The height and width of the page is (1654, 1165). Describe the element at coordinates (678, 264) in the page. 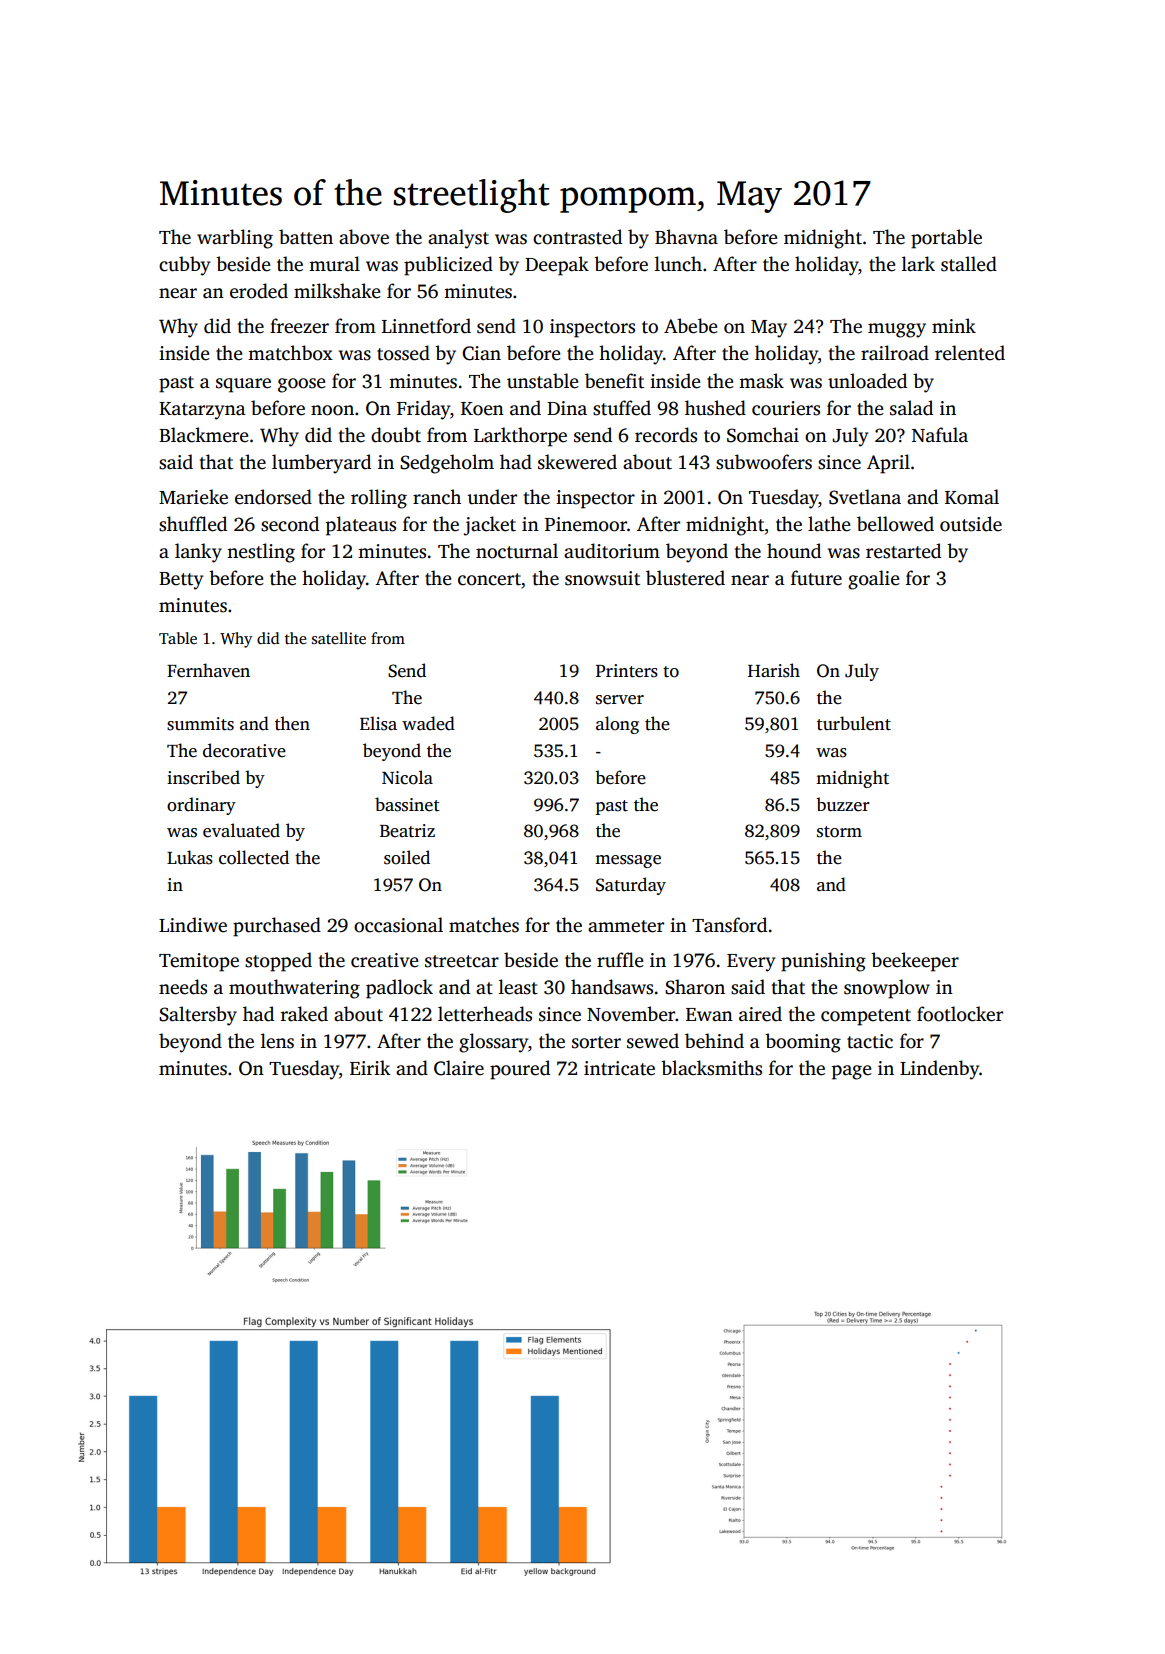

I see `lunch` at that location.
